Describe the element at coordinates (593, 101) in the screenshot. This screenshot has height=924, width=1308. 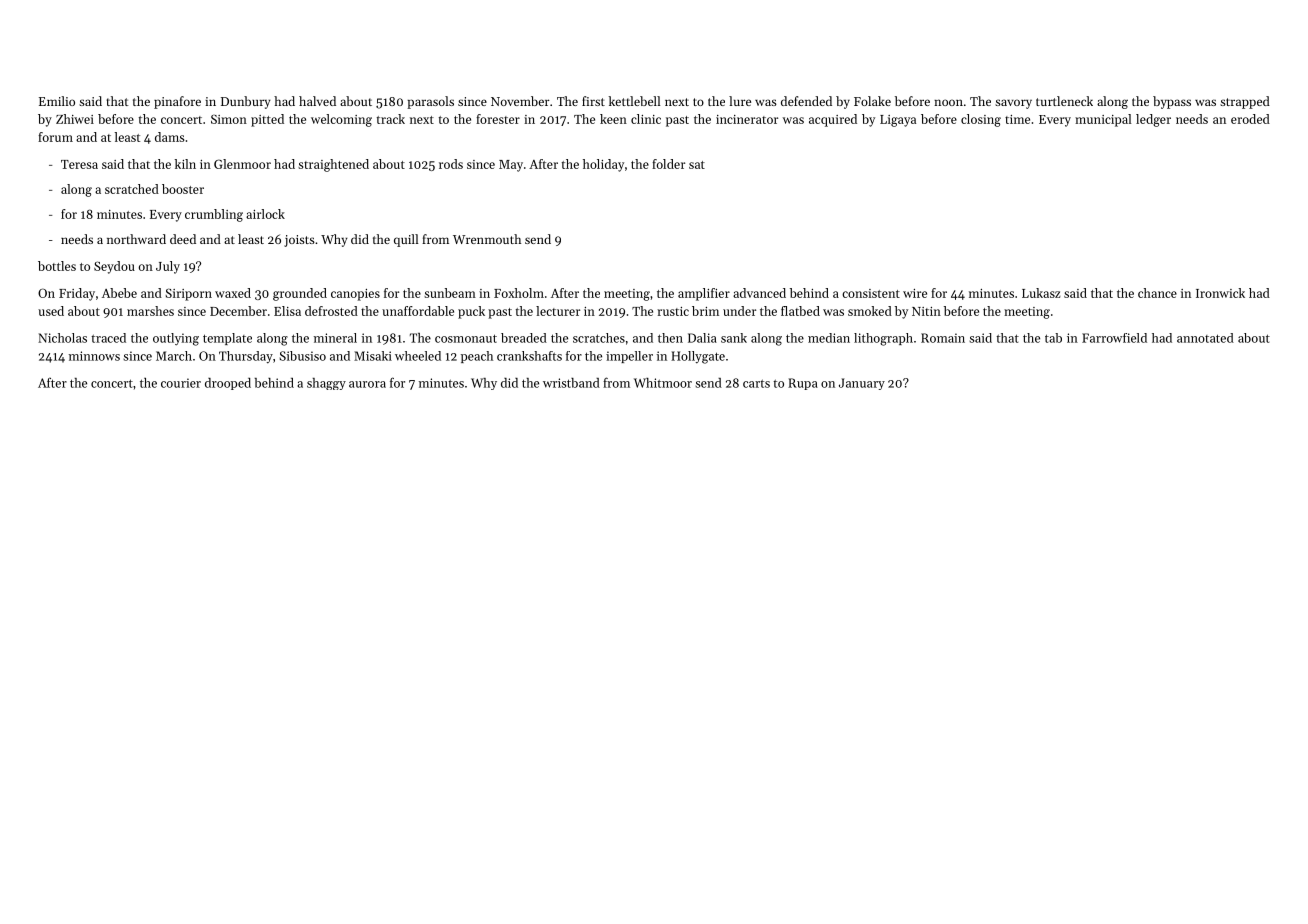
I see `first` at that location.
